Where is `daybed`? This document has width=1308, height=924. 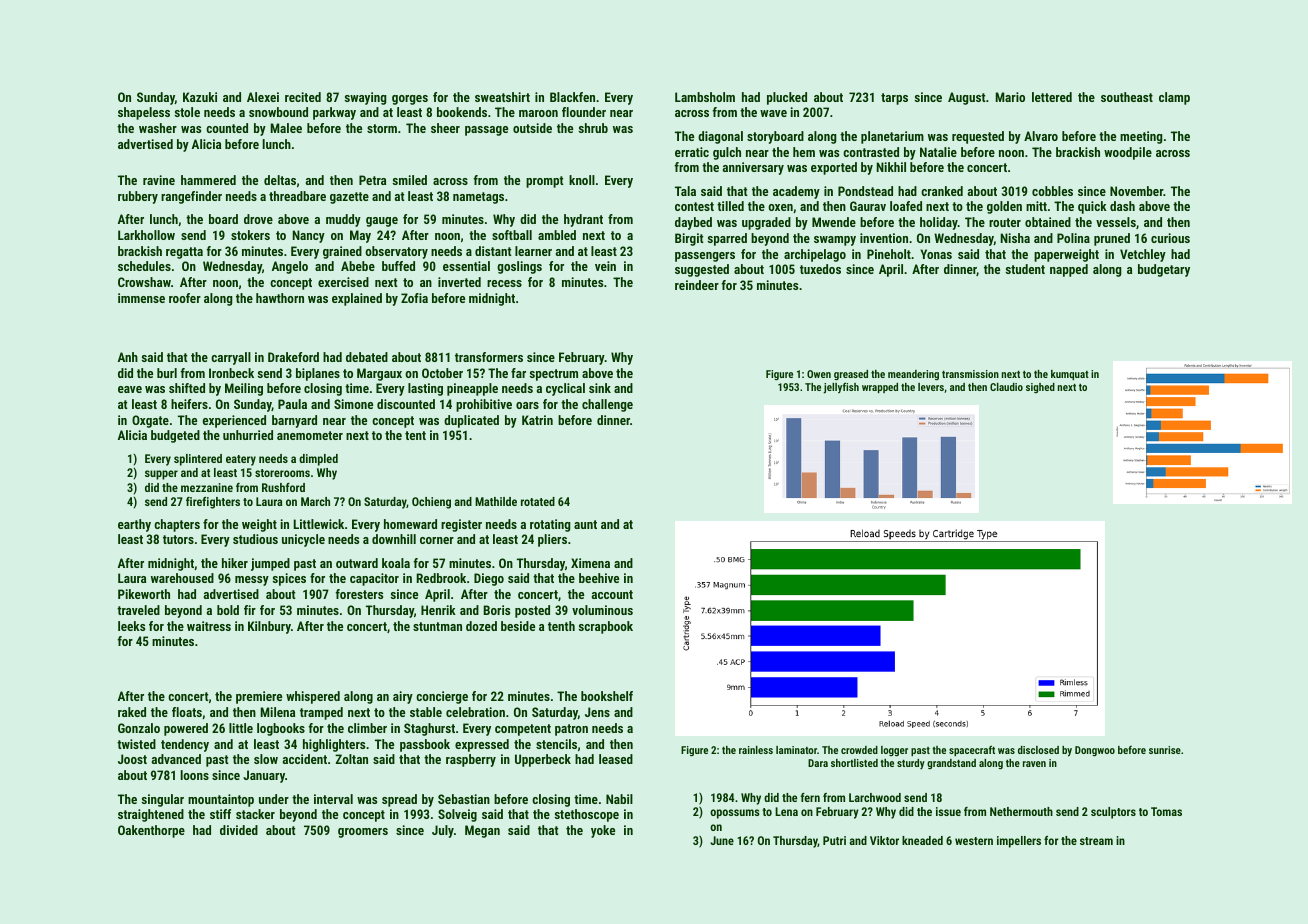
daybed is located at coordinates (693, 223).
